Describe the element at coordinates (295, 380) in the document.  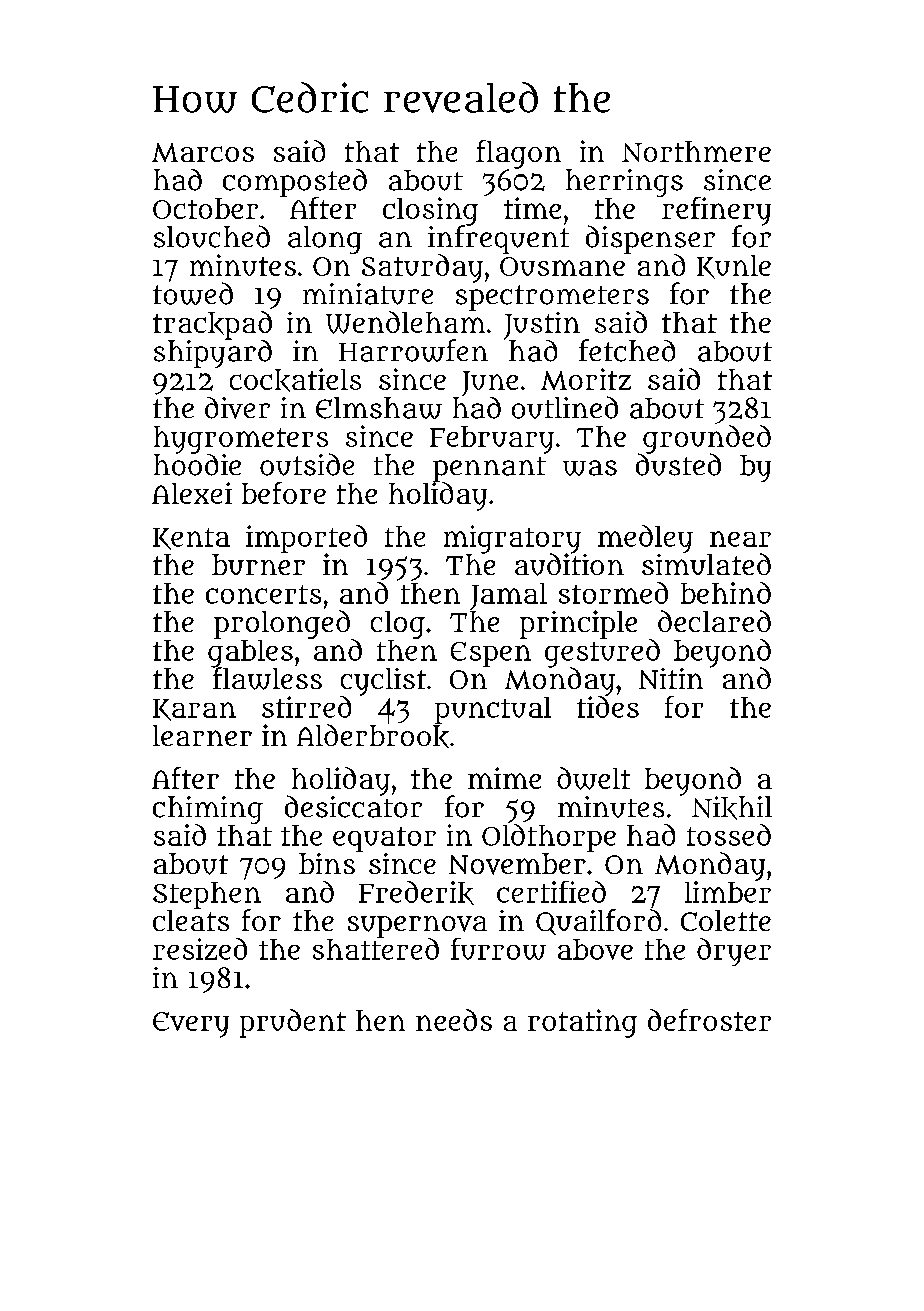
I see `cockatiels` at that location.
